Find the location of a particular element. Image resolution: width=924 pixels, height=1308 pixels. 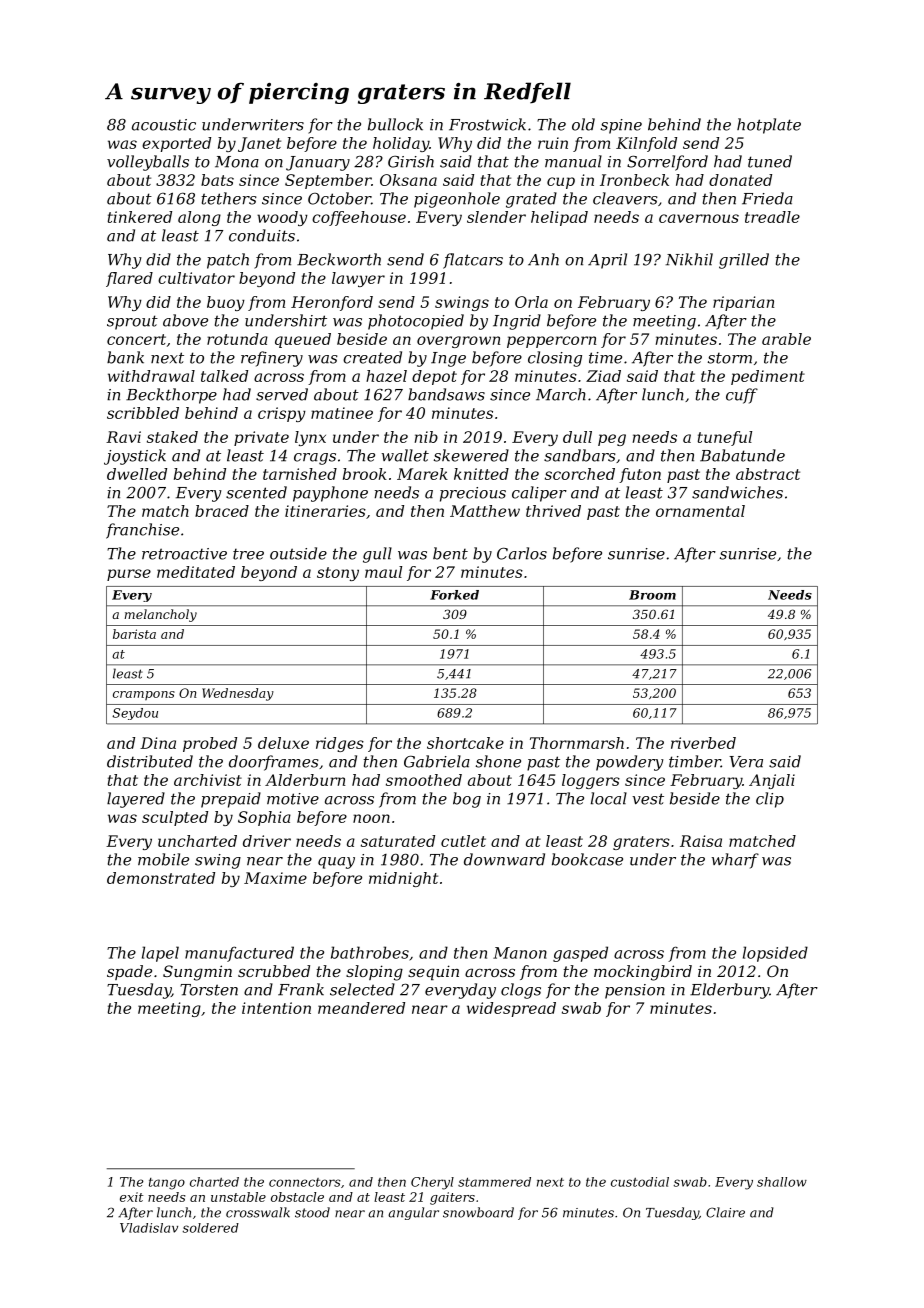

spade is located at coordinates (129, 972).
